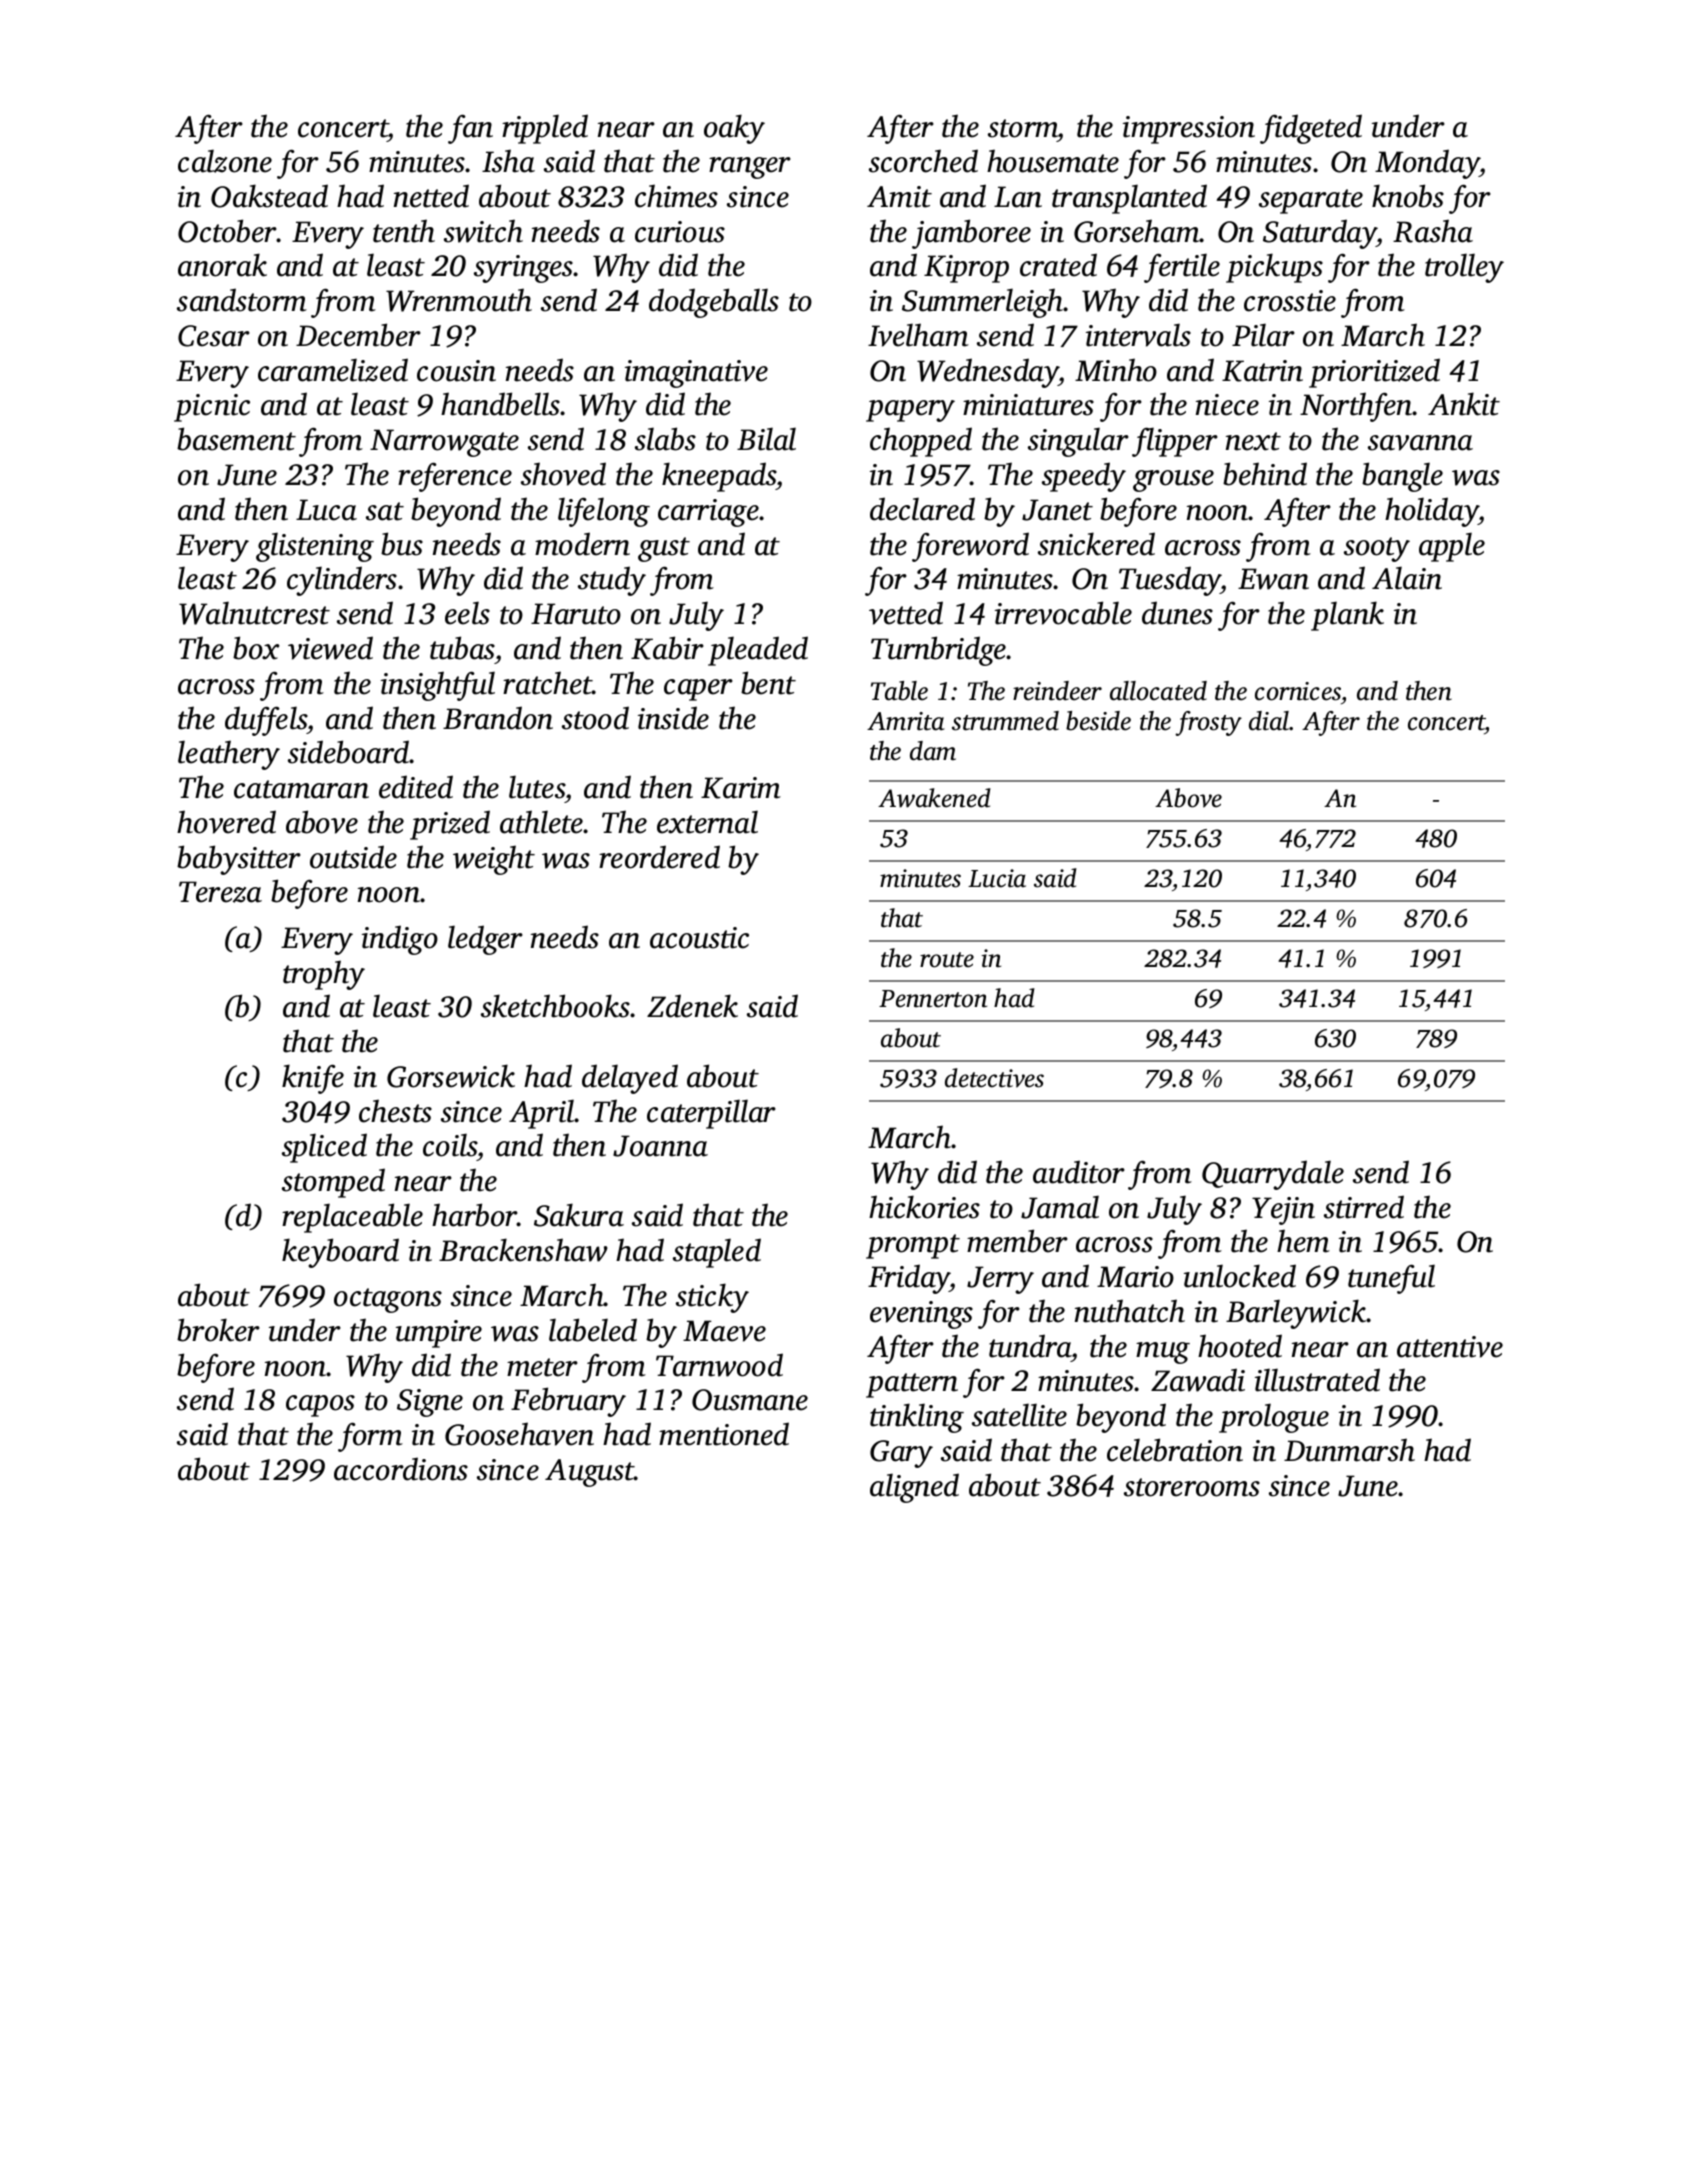  Describe the element at coordinates (229, 755) in the screenshot. I see `leathery` at that location.
